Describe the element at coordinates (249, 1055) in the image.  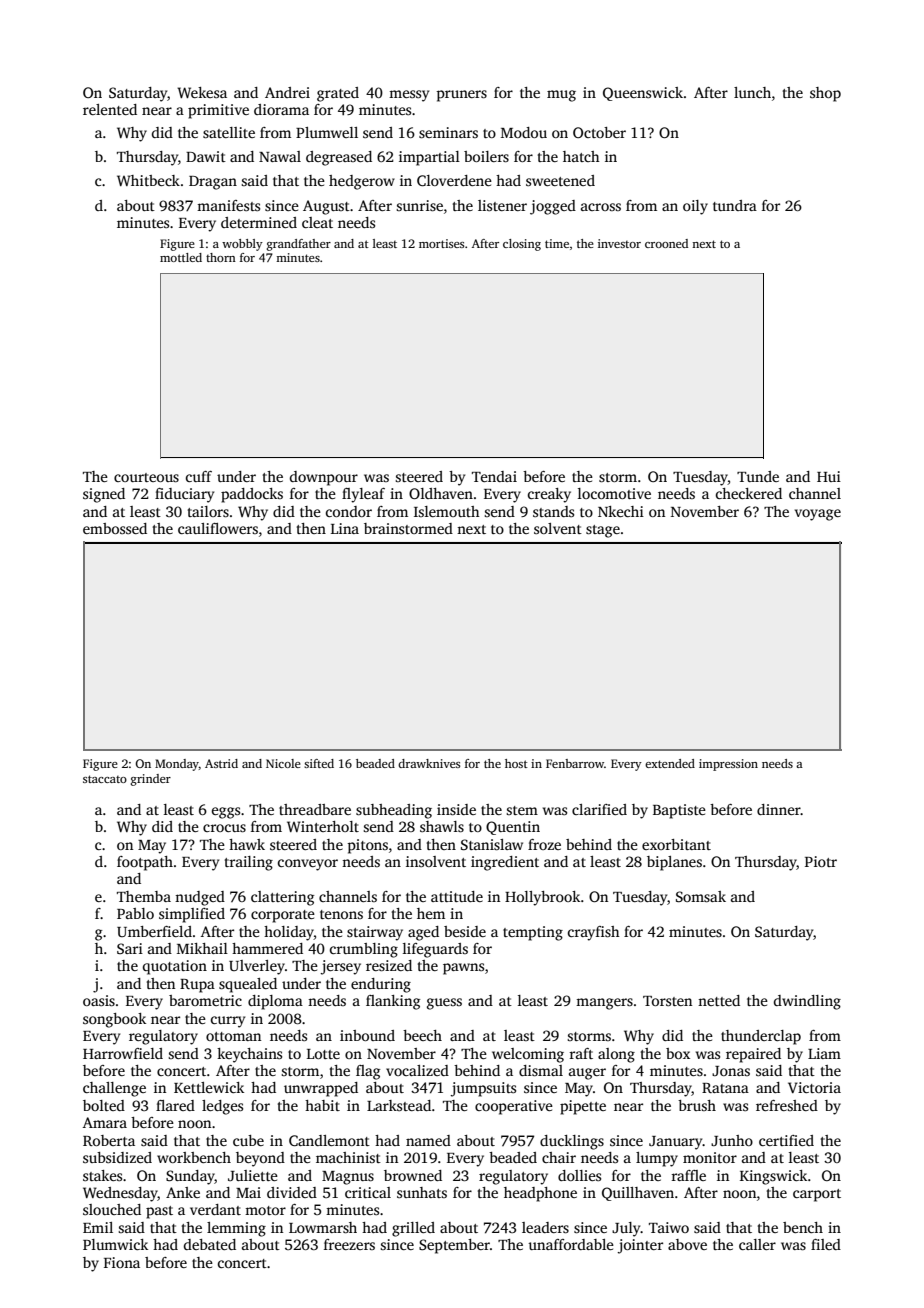
I see `keychains` at that location.
